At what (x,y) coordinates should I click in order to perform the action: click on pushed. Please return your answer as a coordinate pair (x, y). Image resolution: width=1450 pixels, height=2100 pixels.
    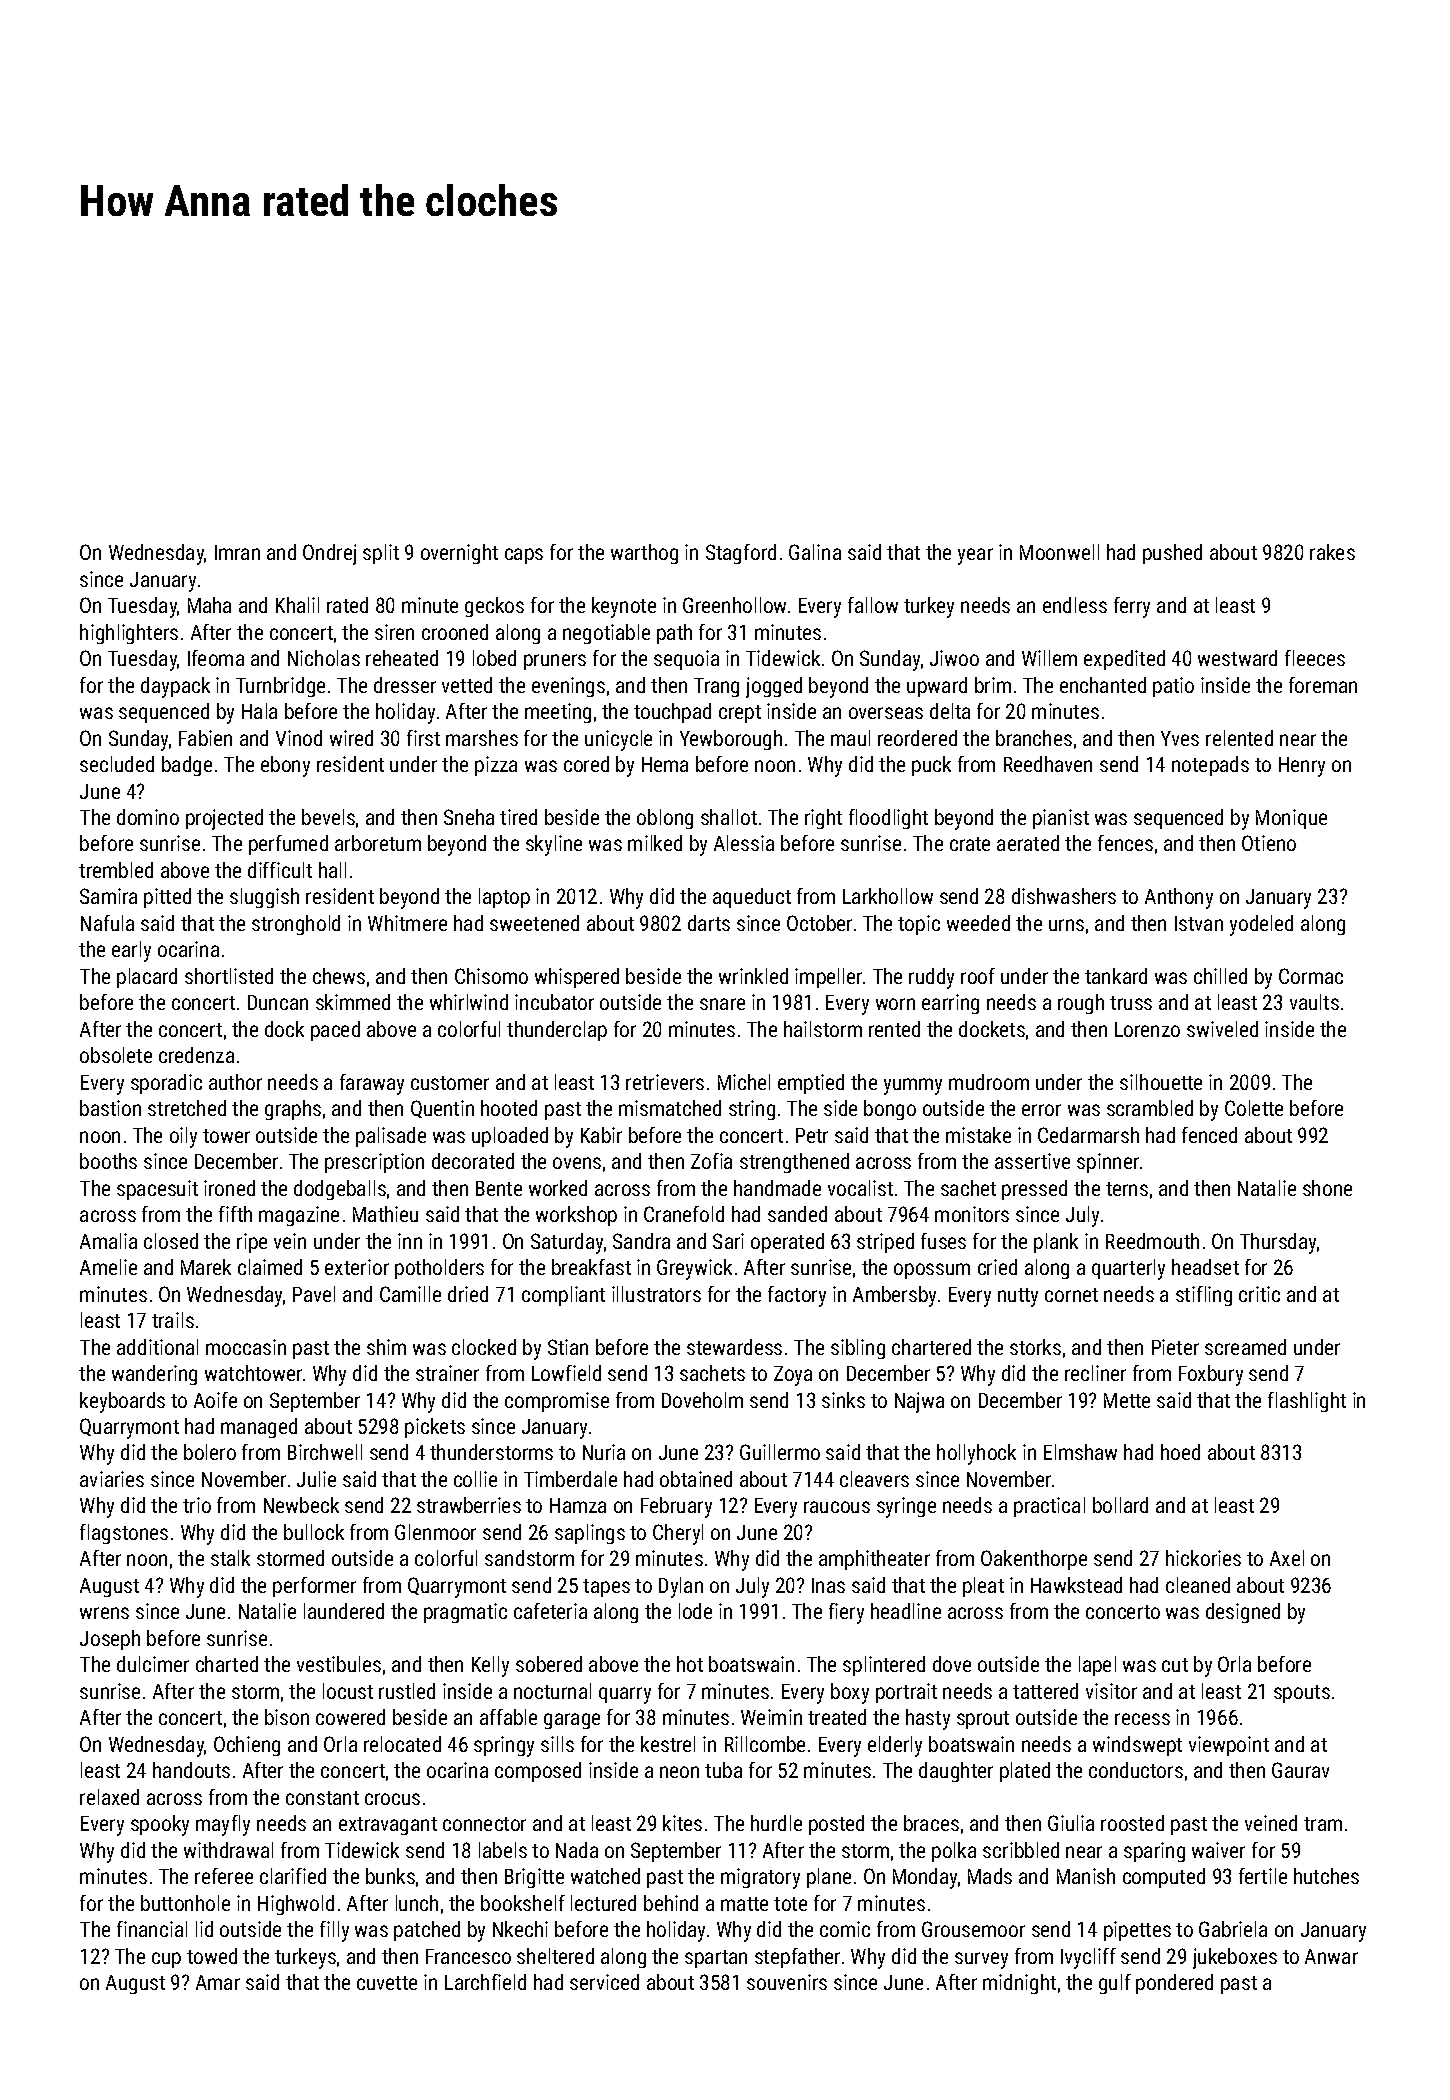
    Looking at the image, I should click on (1172, 554).
